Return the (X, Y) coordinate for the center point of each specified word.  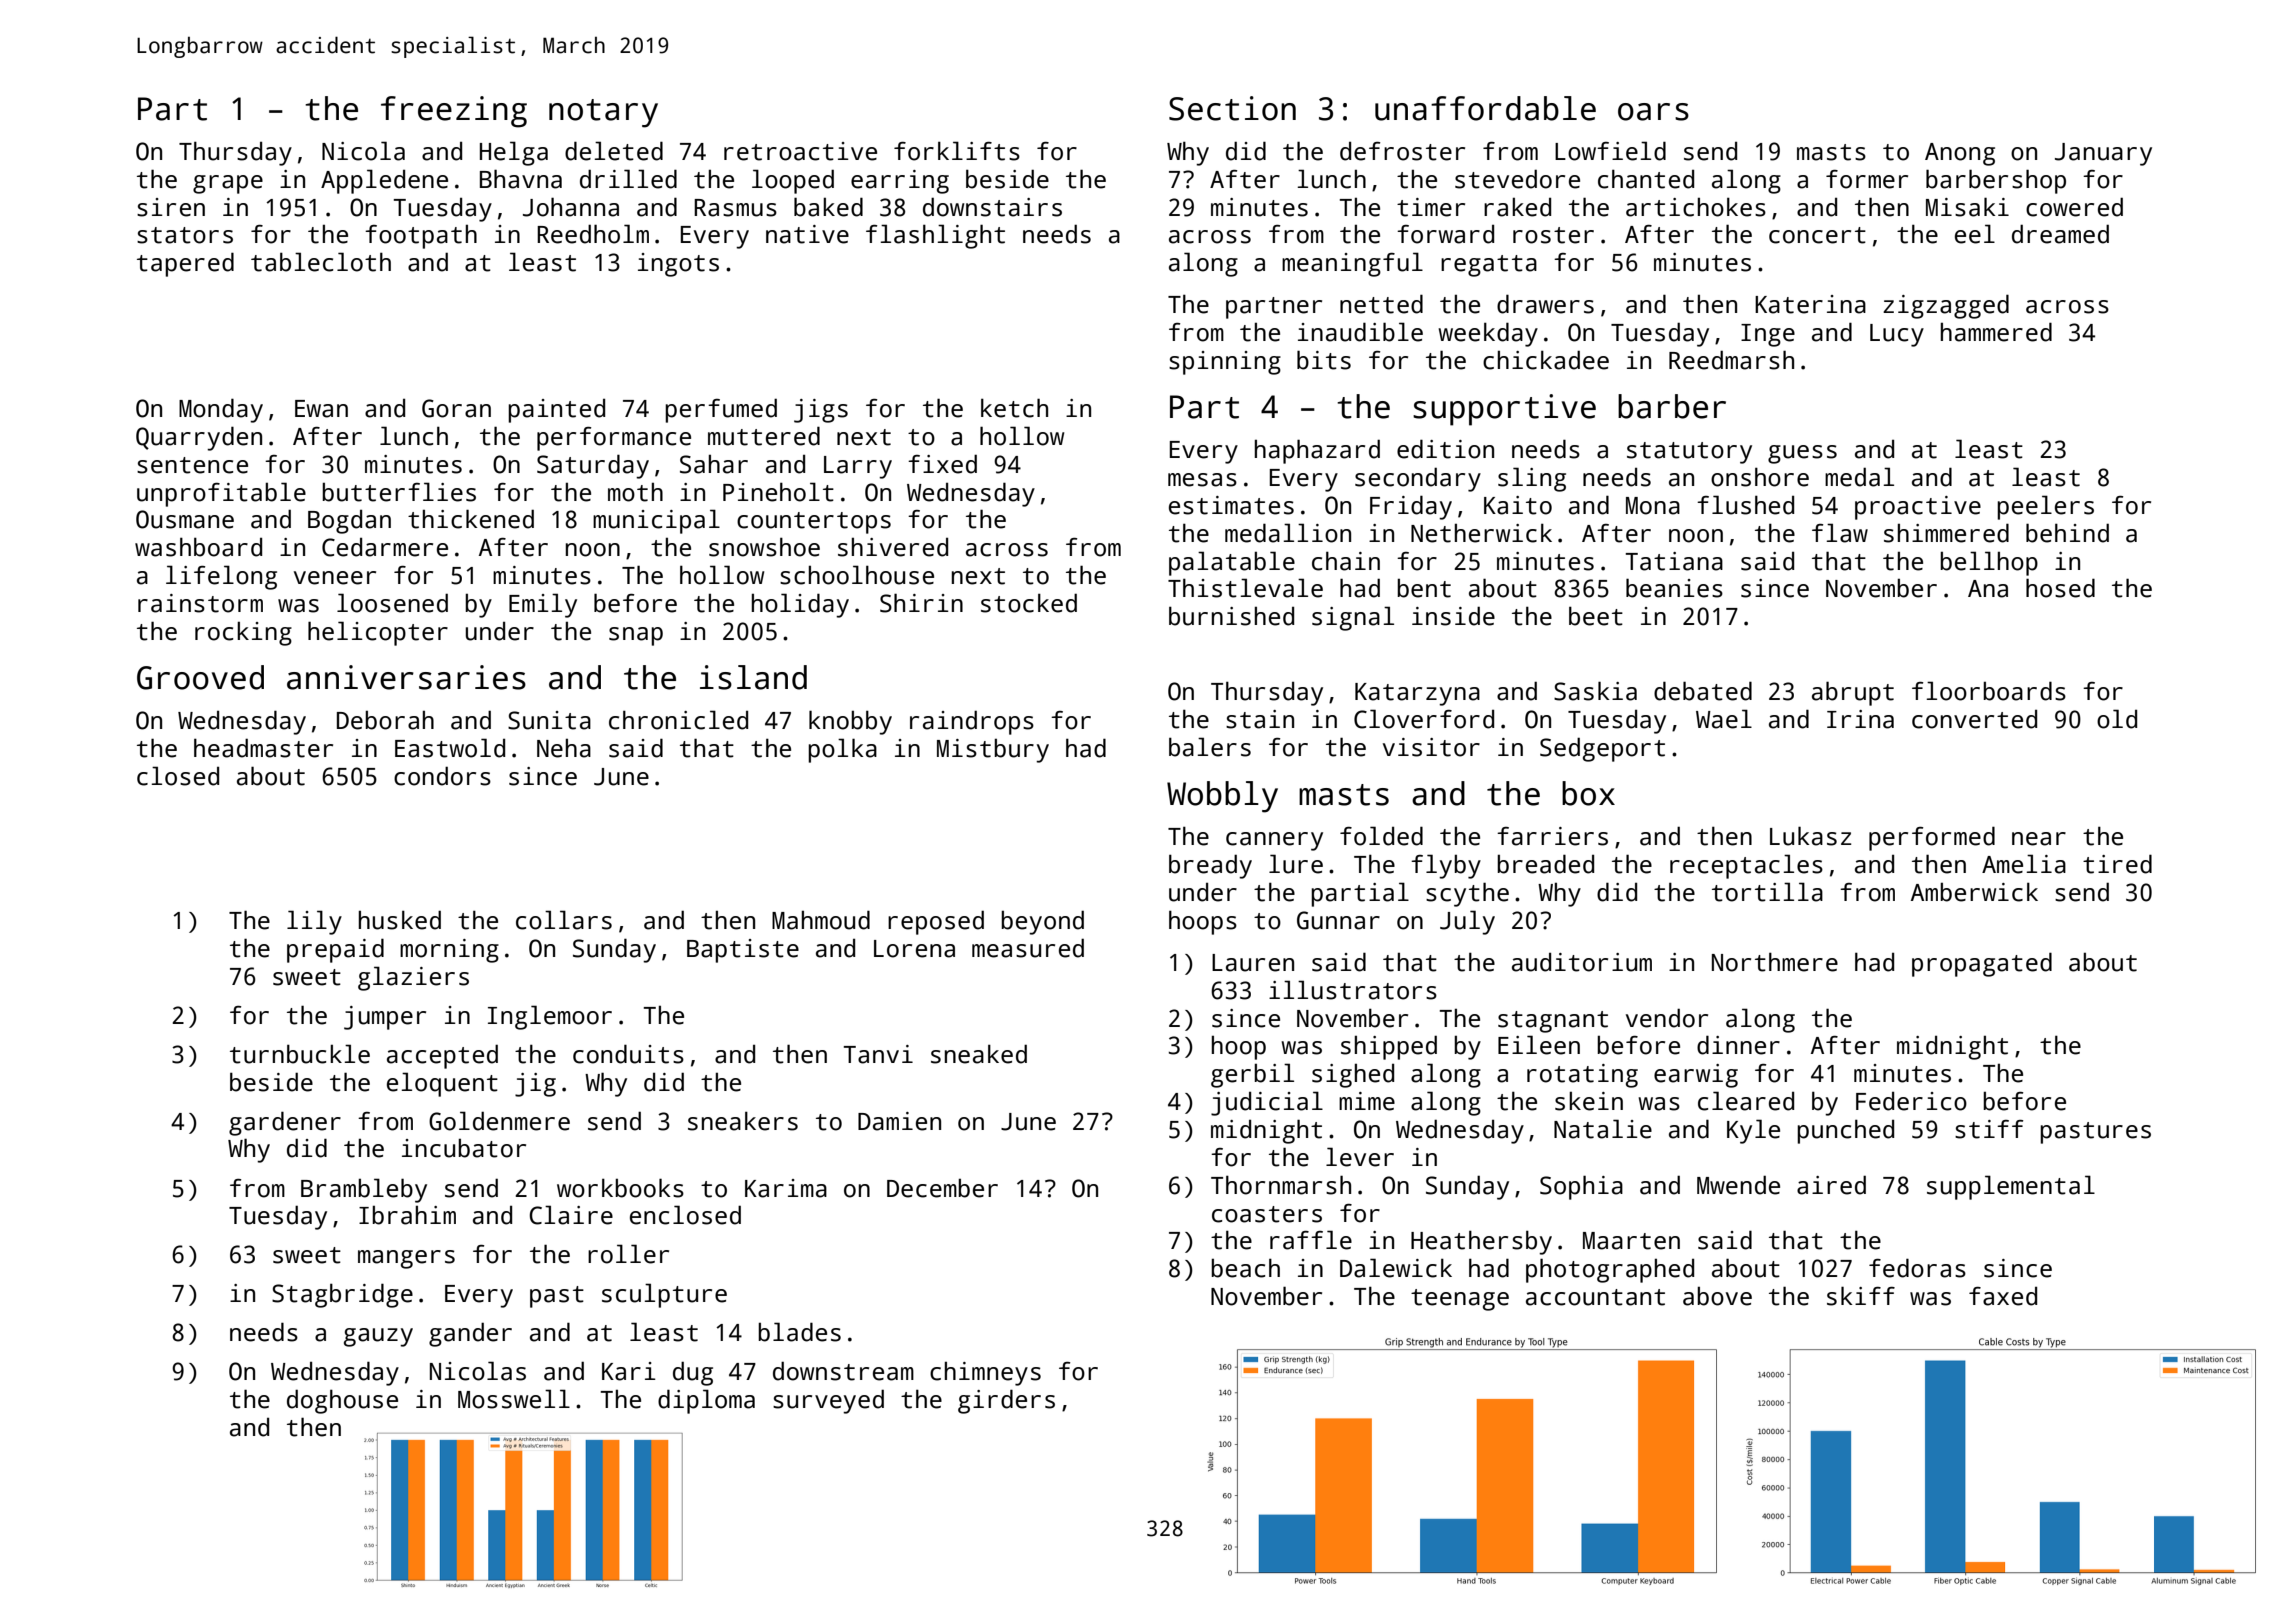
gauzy (378, 1337)
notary (603, 113)
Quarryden (199, 438)
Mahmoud (821, 920)
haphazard (1317, 451)
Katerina (1810, 304)
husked (400, 920)
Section (1232, 108)
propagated (1982, 964)
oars (1653, 112)
